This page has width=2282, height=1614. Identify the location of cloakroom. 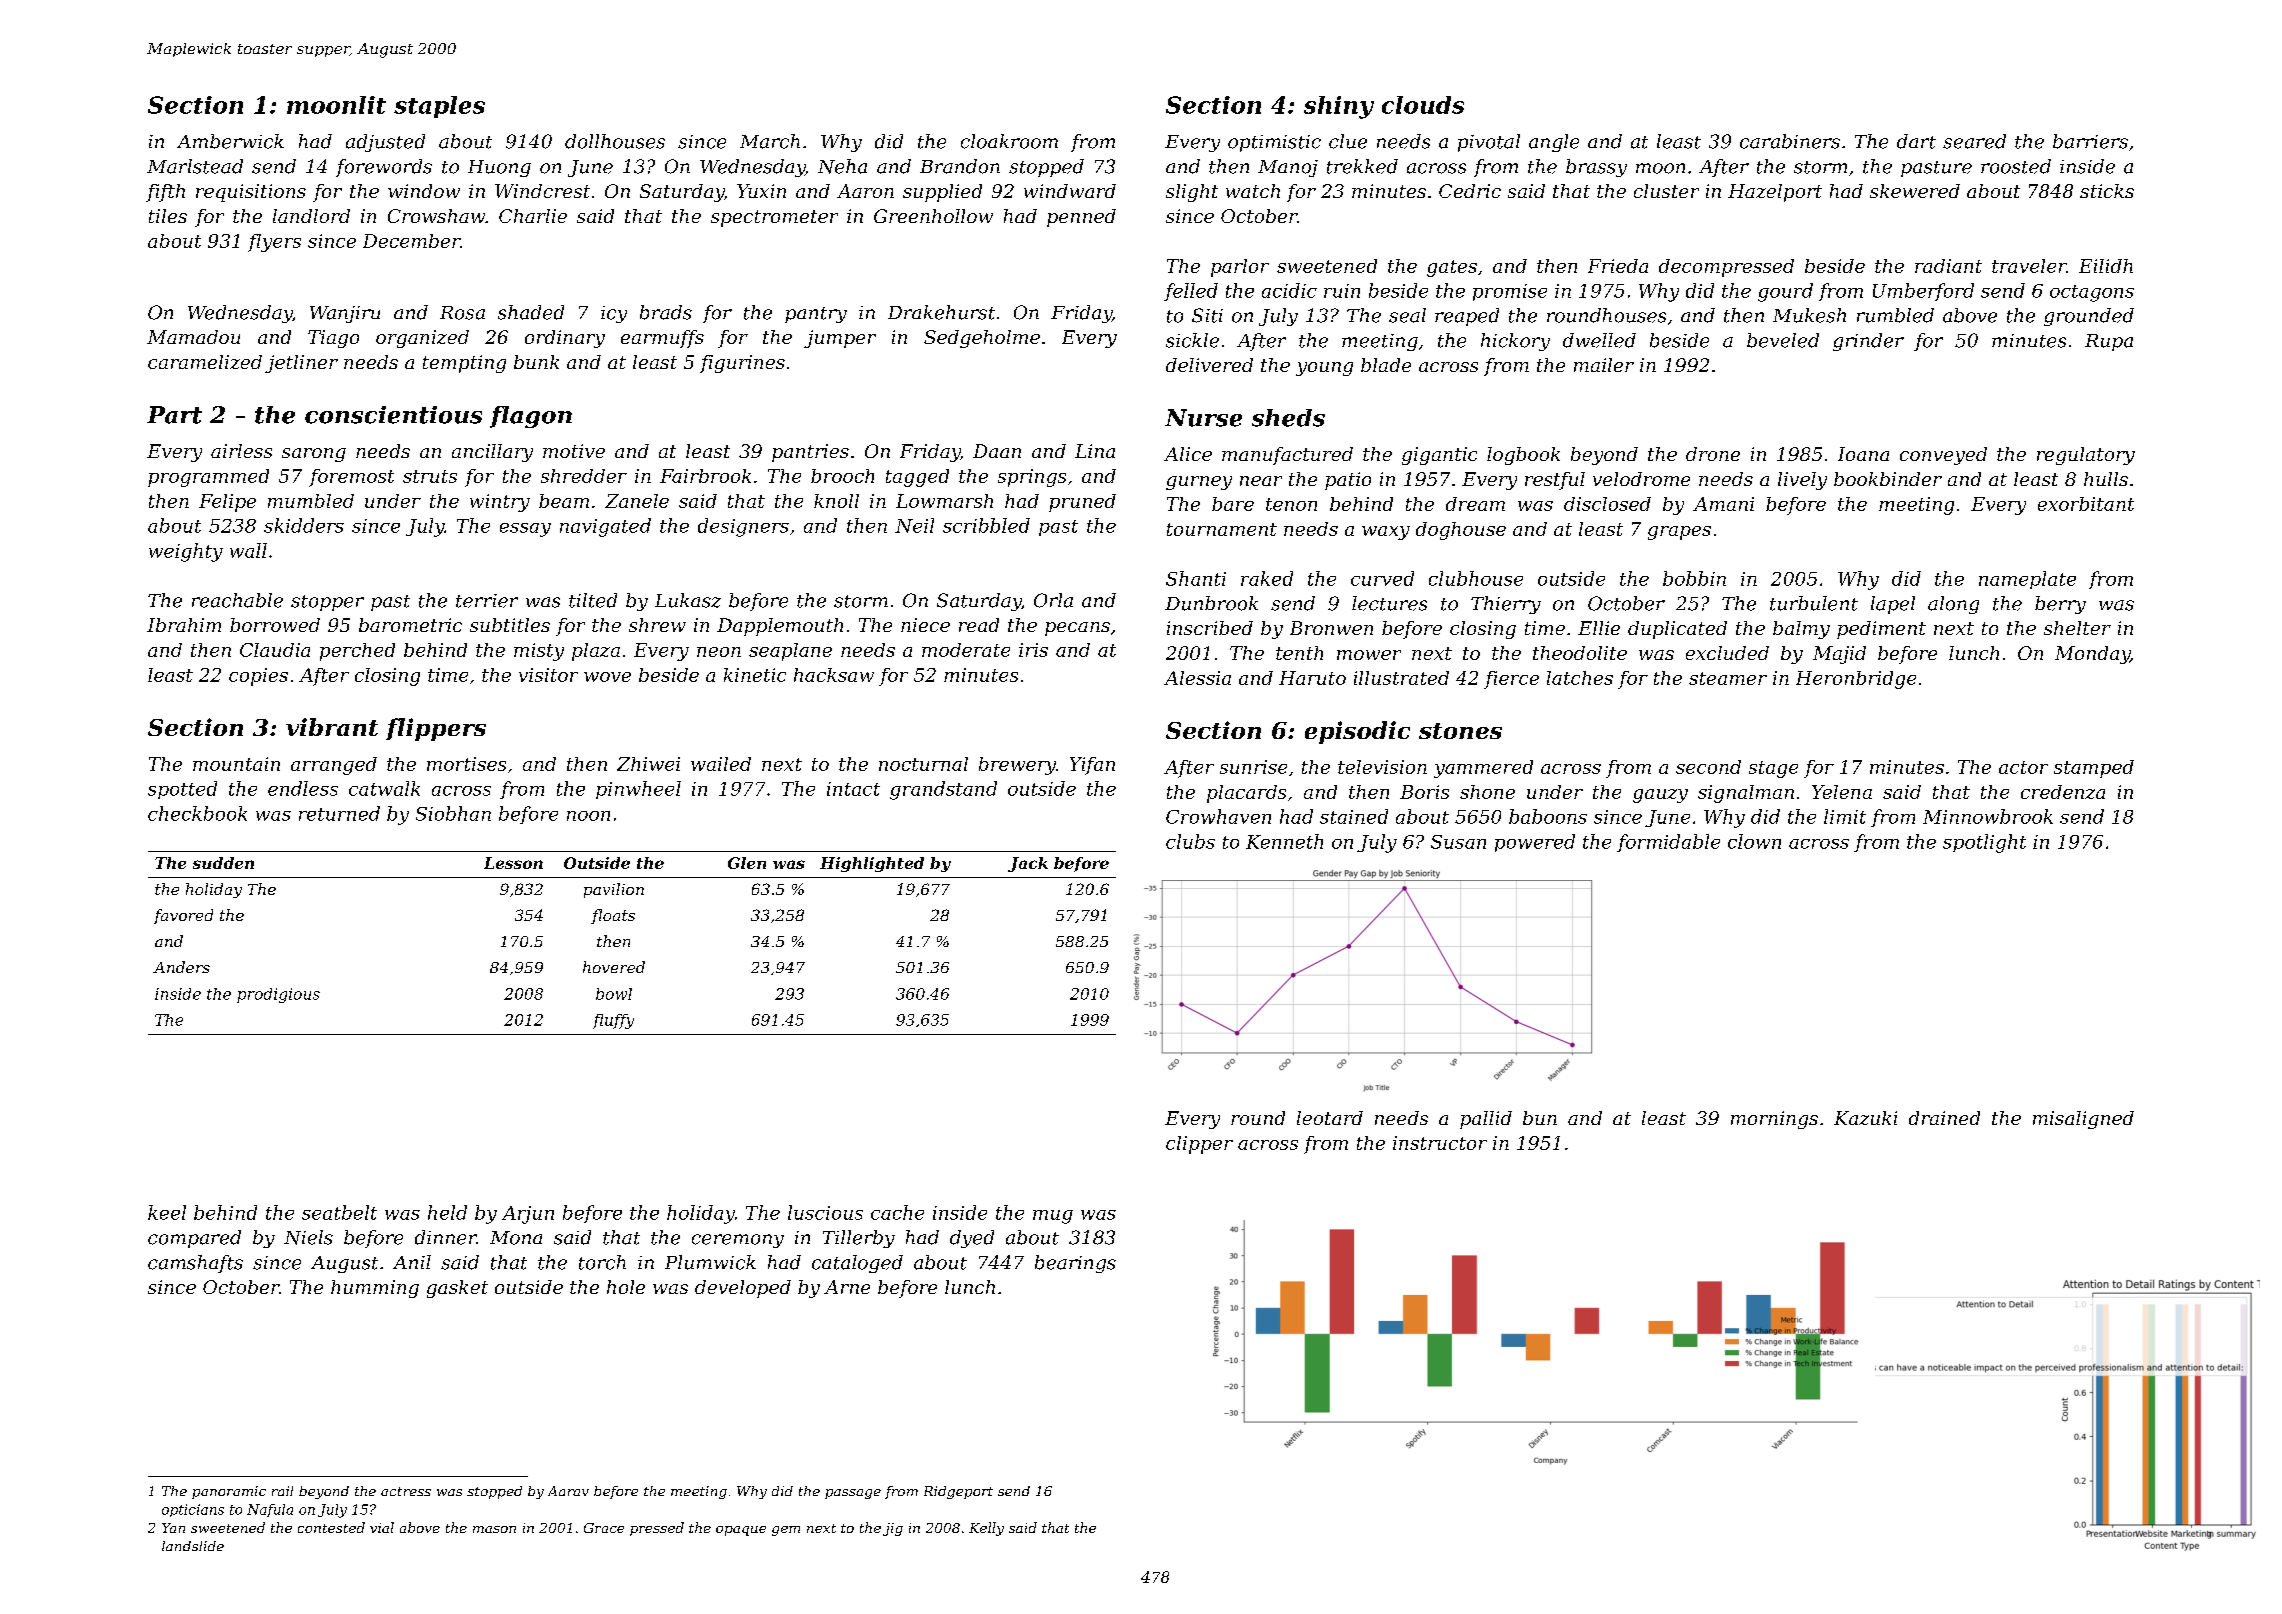
(1009, 141).
